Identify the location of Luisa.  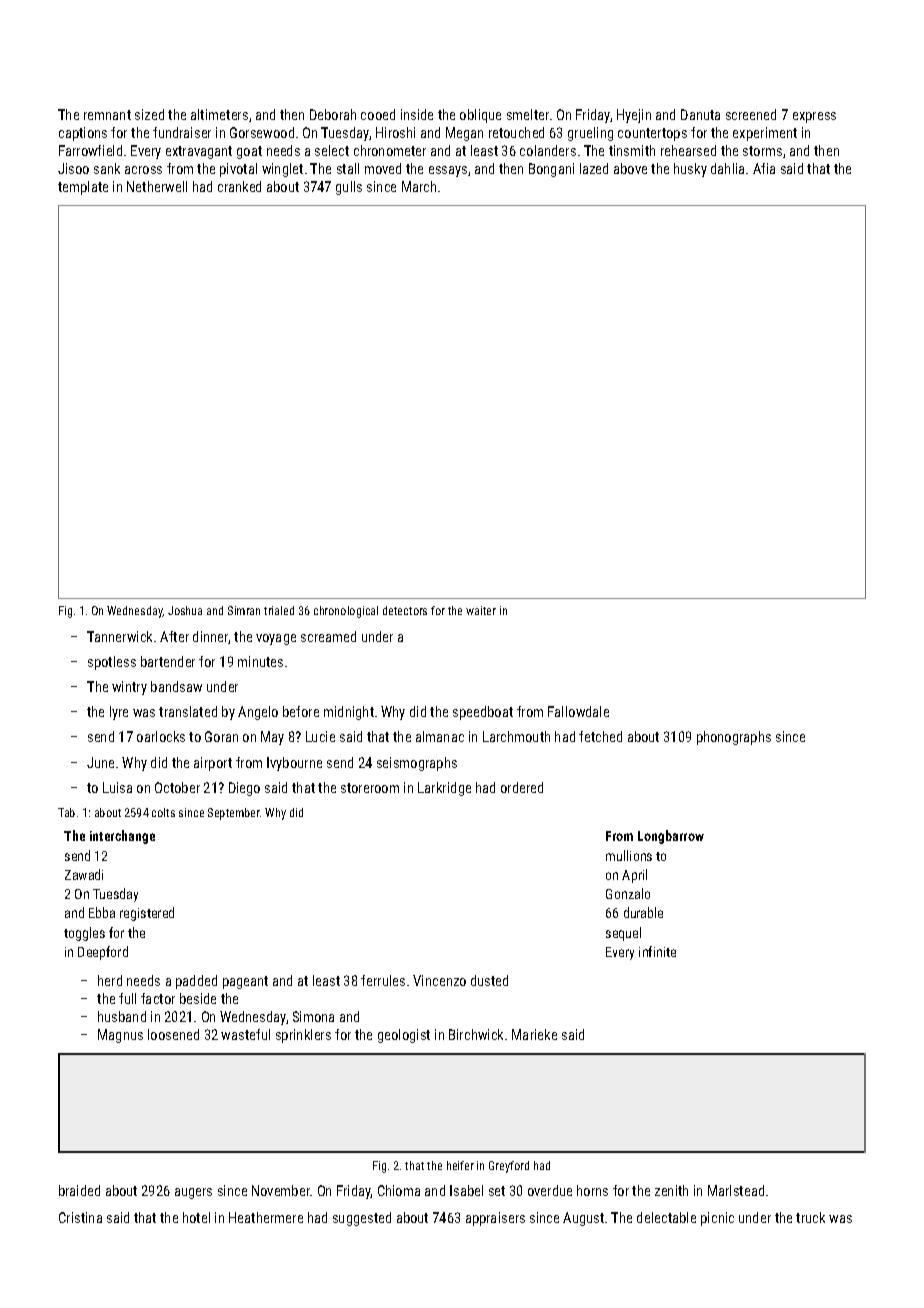
(117, 787).
